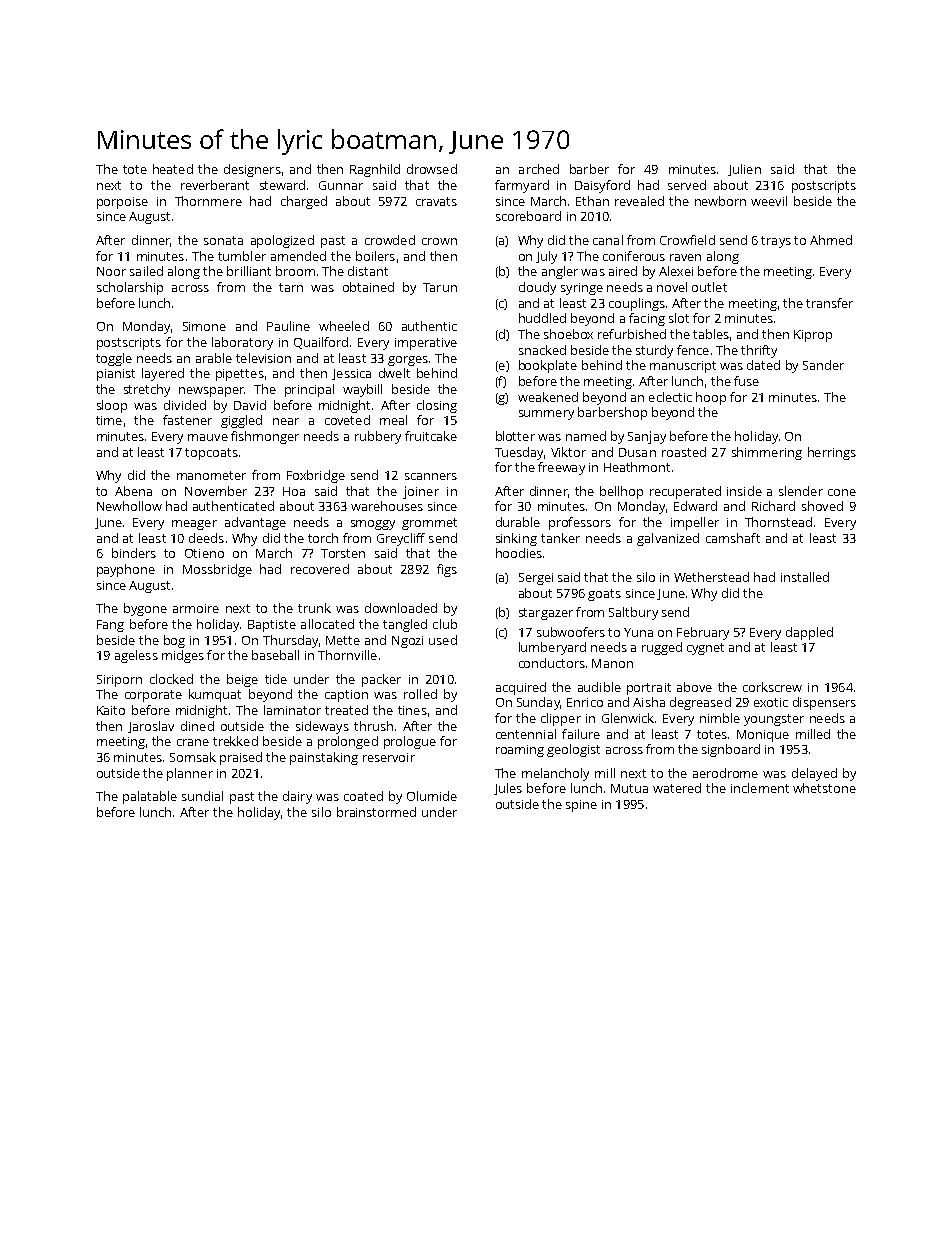 The height and width of the screenshot is (1233, 952). What do you see at coordinates (297, 797) in the screenshot?
I see `dairy` at bounding box center [297, 797].
